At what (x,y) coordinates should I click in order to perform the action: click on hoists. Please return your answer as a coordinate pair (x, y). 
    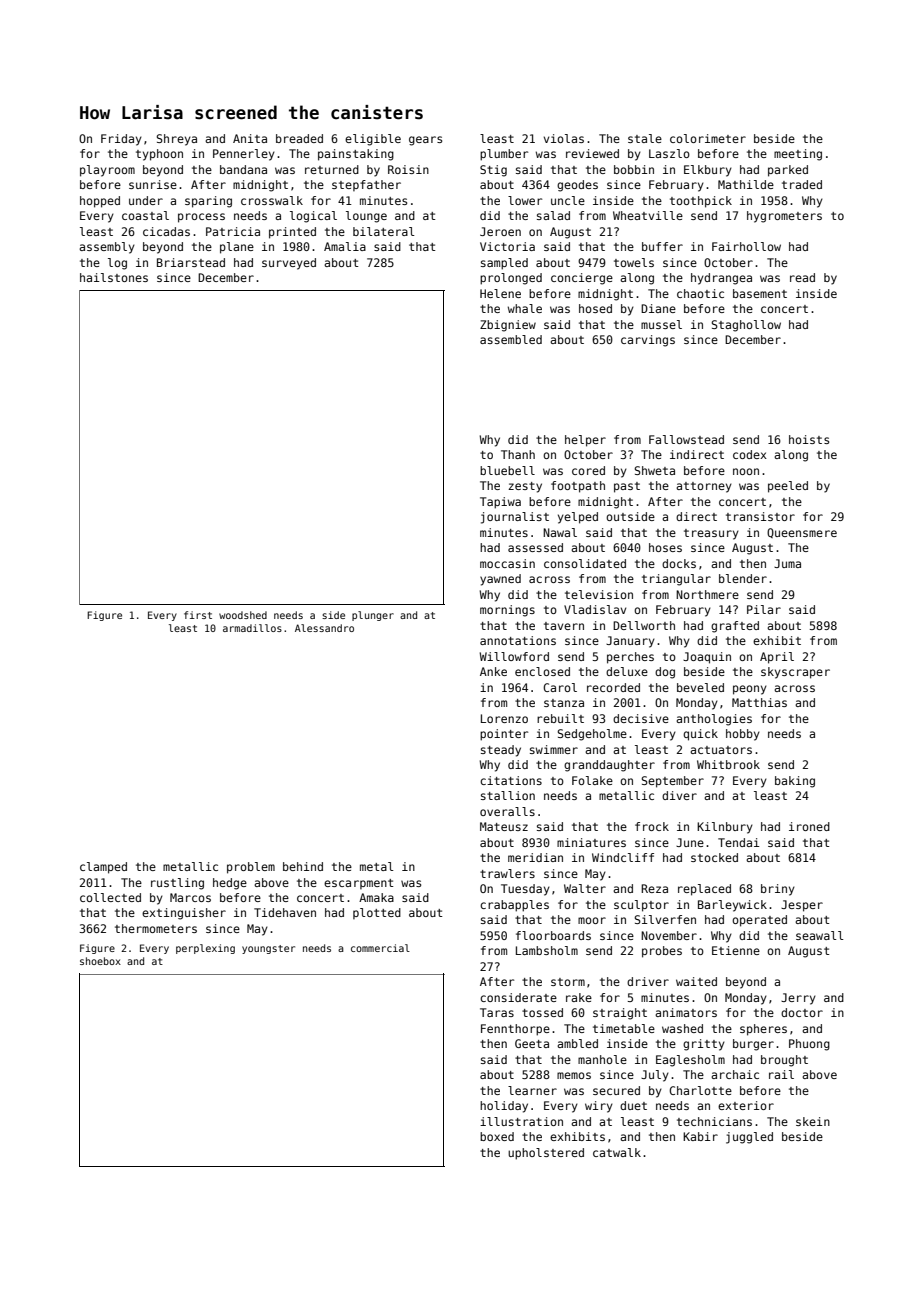
    Looking at the image, I should click on (809, 439).
